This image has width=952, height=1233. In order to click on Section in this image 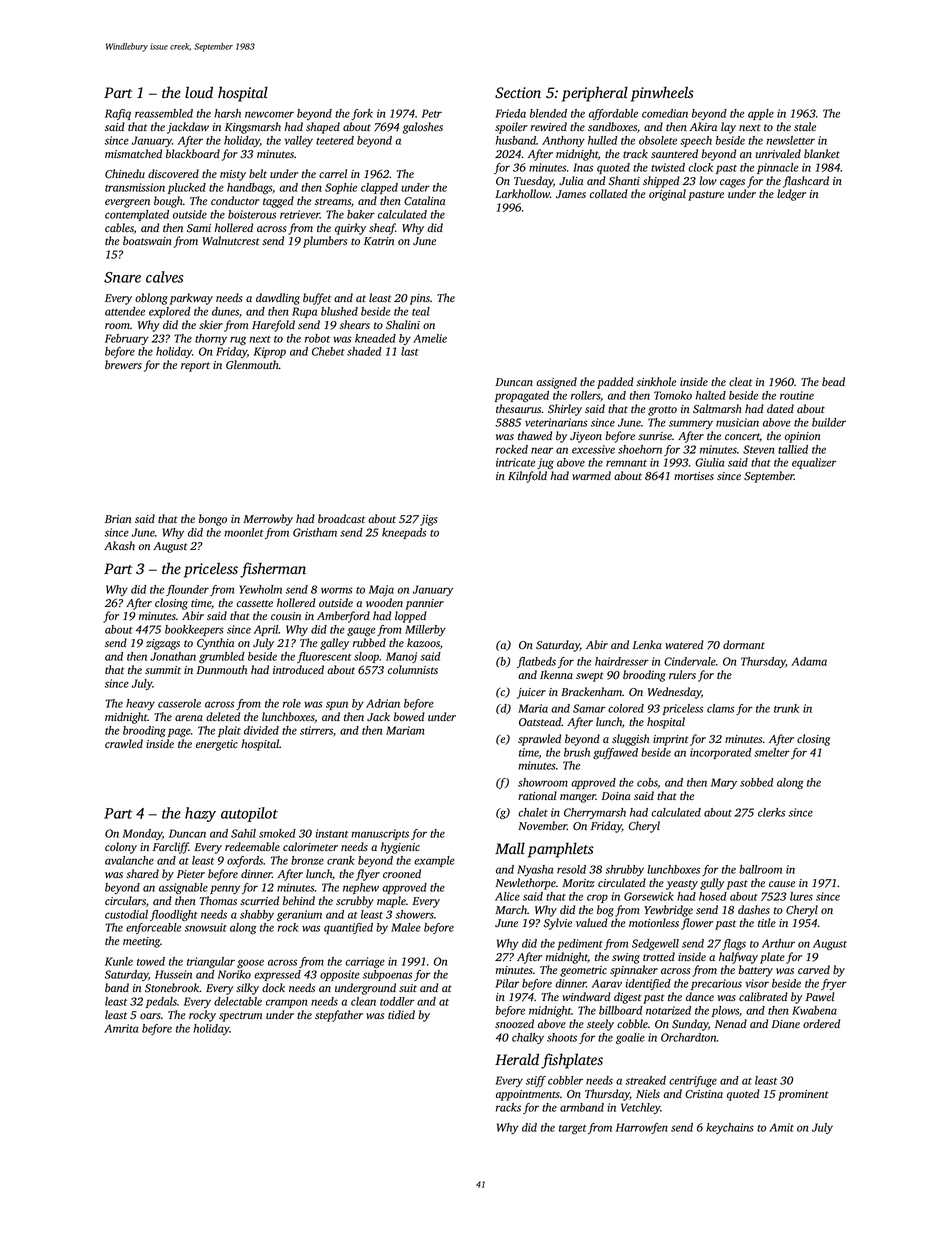, I will do `click(518, 93)`.
